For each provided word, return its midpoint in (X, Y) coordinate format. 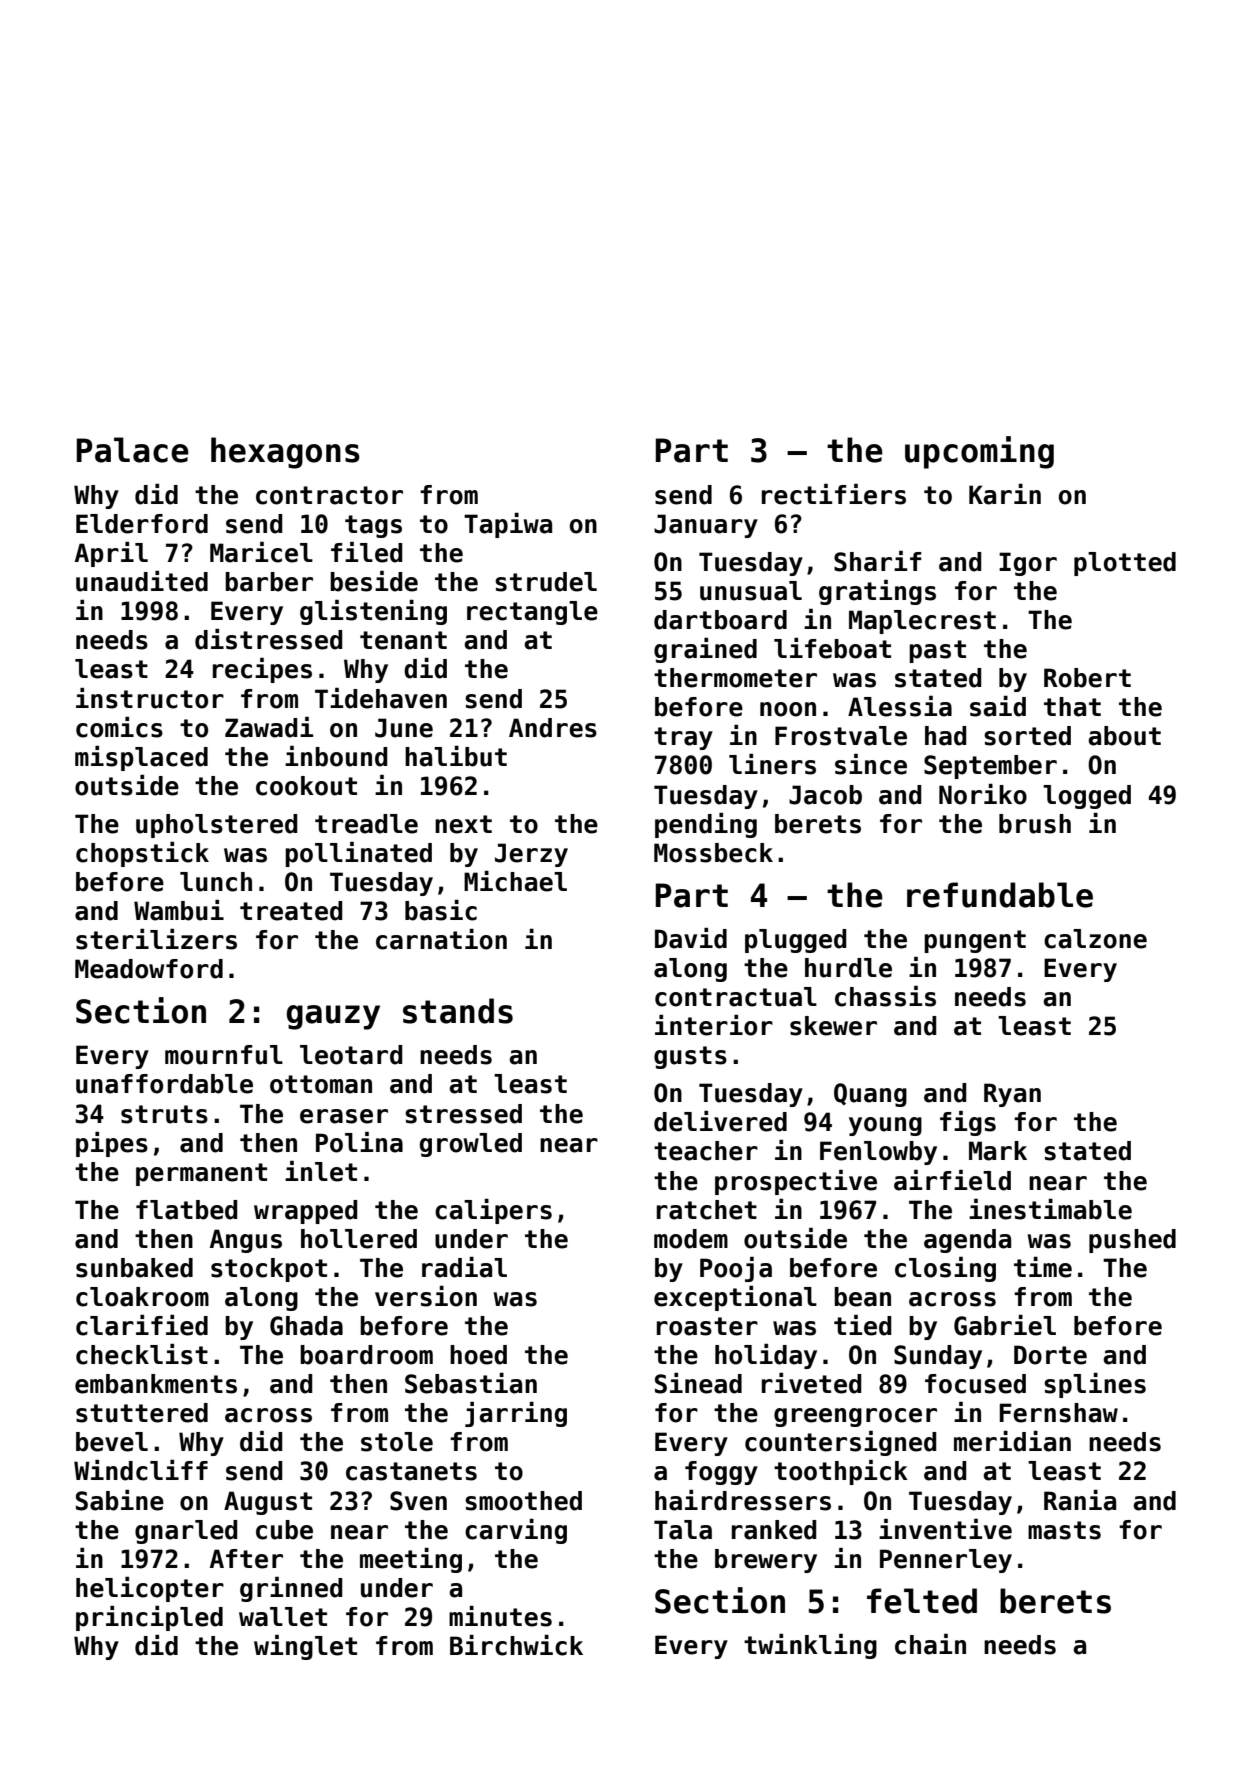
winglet (305, 1647)
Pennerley (946, 1561)
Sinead (698, 1383)
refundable (1000, 895)
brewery (766, 1561)
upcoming (979, 452)
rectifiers (834, 494)
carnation (441, 939)
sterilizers (156, 939)
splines (1095, 1385)
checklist (142, 1354)
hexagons (285, 453)
